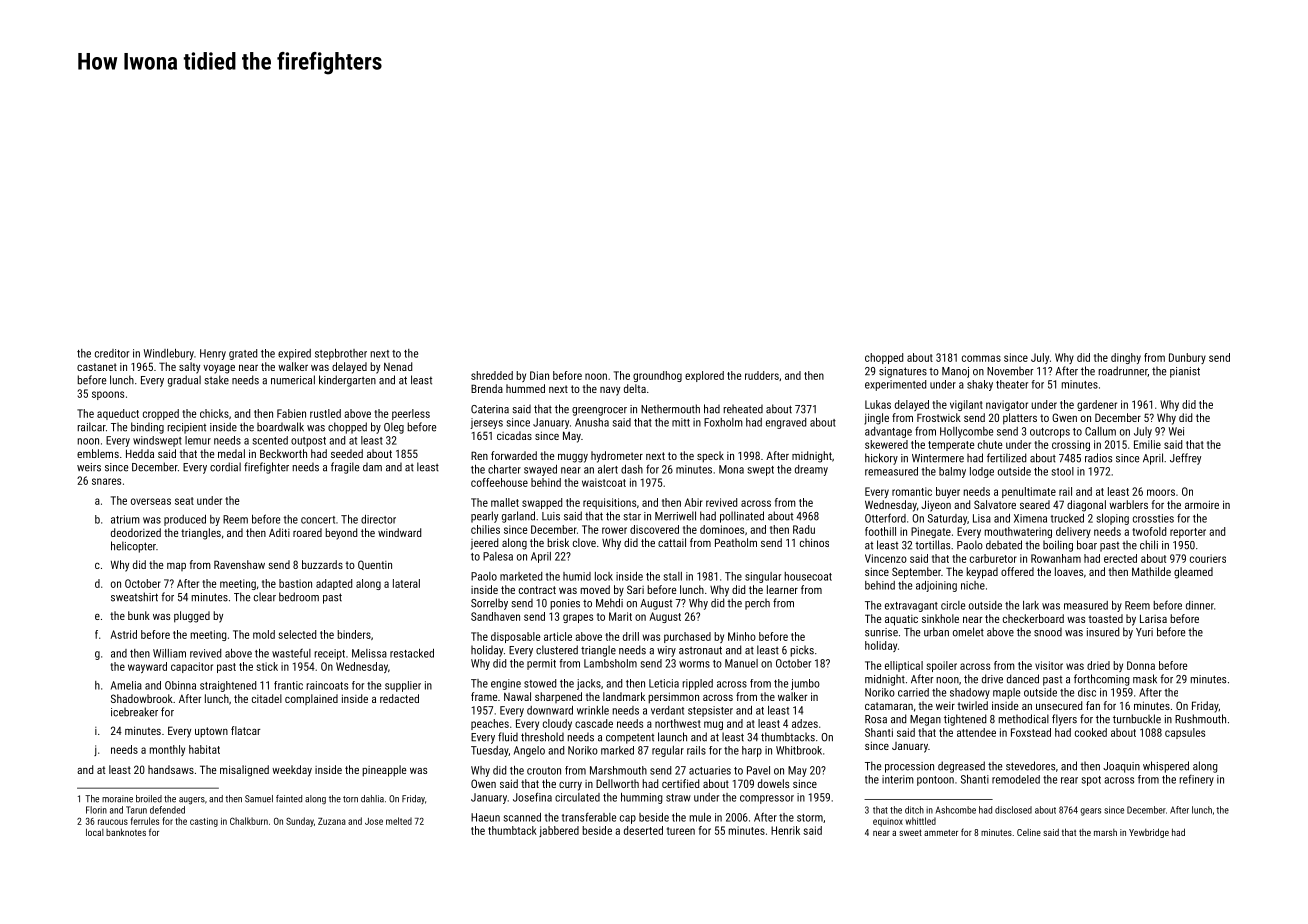 The height and width of the screenshot is (924, 1308). What do you see at coordinates (126, 832) in the screenshot?
I see `banknotes` at bounding box center [126, 832].
